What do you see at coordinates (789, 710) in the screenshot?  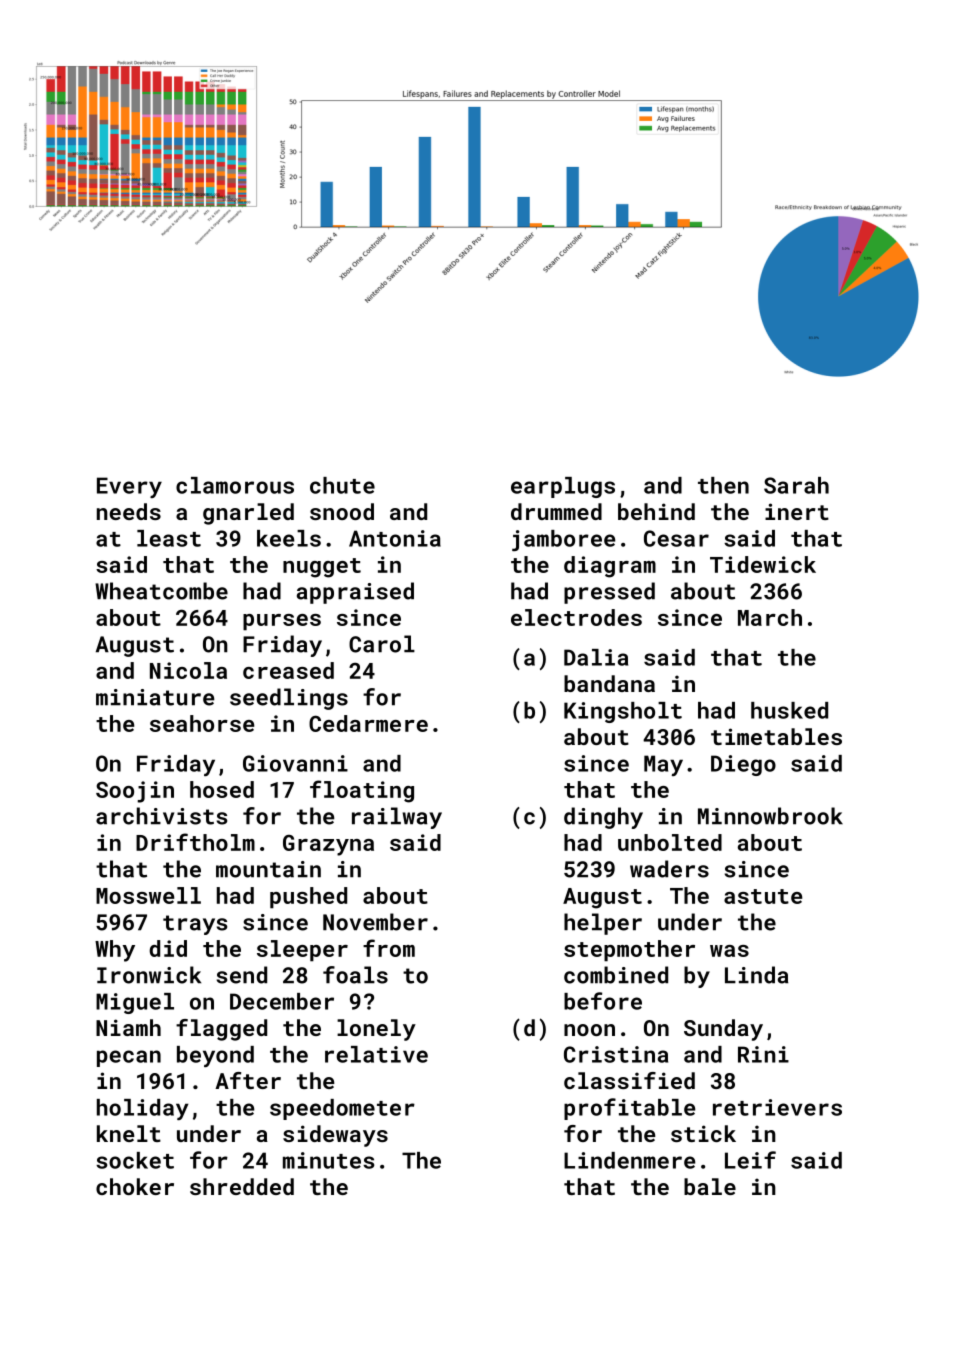 I see `husked` at bounding box center [789, 710].
